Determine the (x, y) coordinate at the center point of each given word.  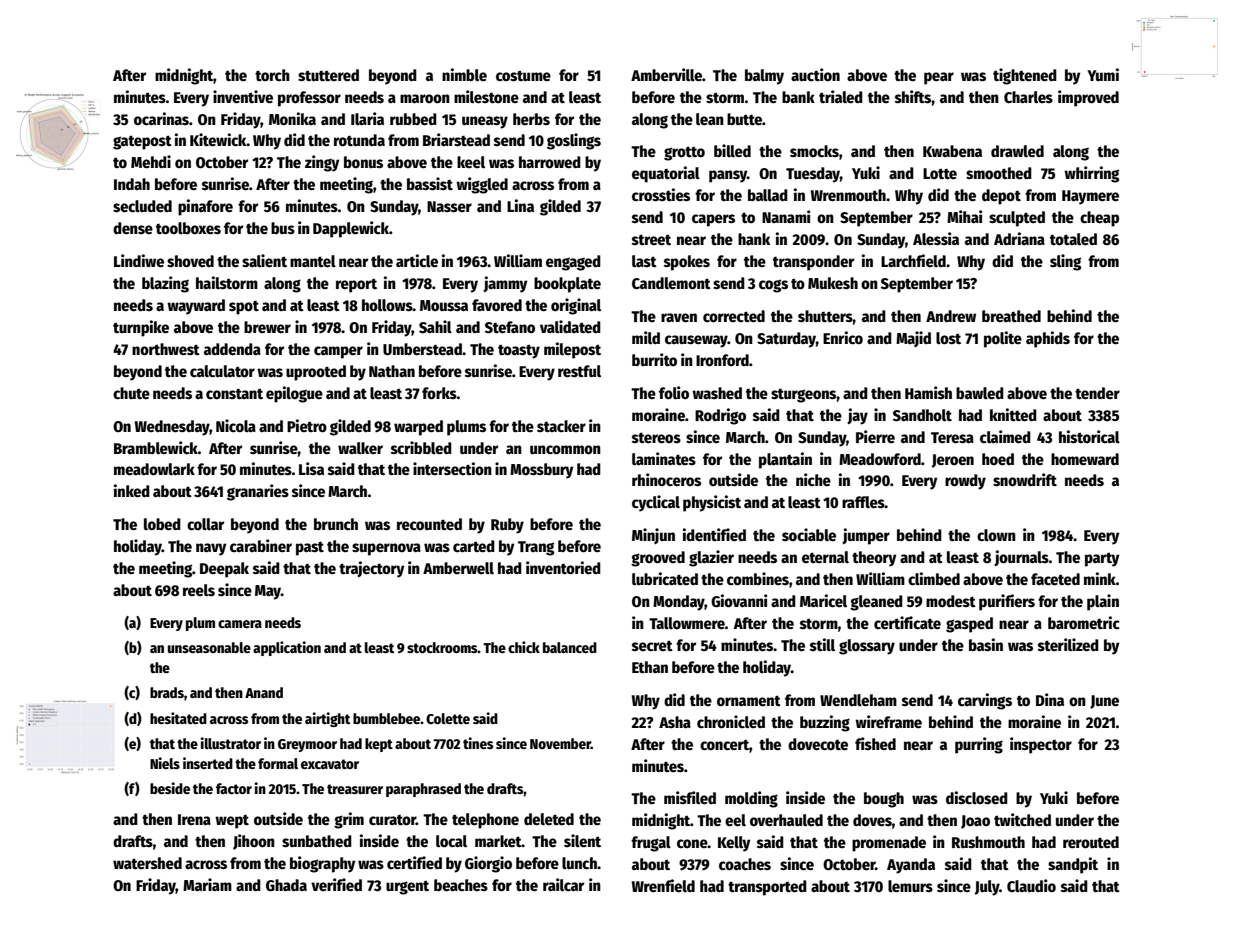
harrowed (550, 162)
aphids (1048, 339)
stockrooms (442, 647)
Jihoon (254, 842)
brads (167, 692)
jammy (505, 284)
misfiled (690, 797)
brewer (267, 327)
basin (986, 645)
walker (360, 448)
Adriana (1019, 238)
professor (309, 99)
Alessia (936, 238)
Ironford (722, 360)
